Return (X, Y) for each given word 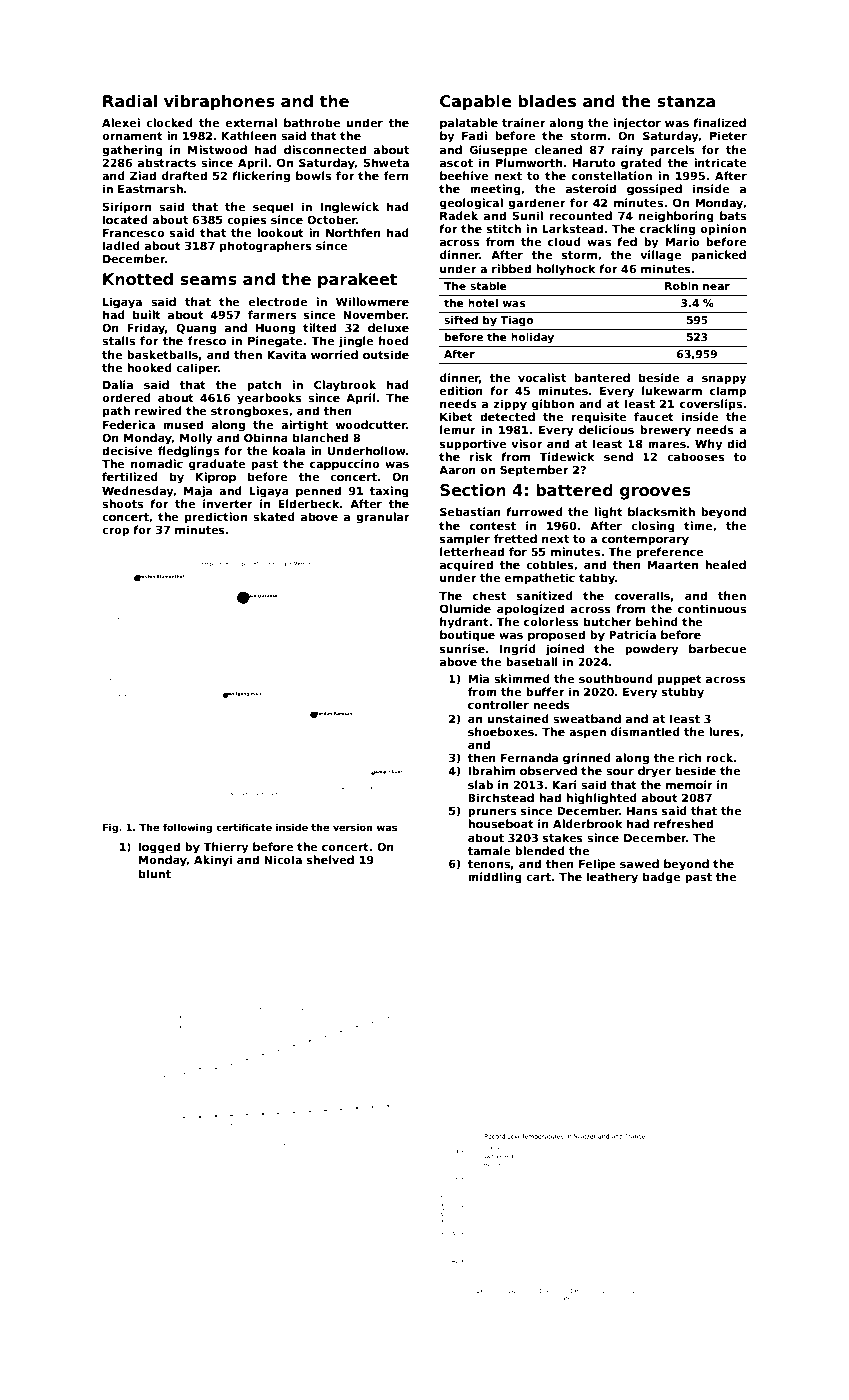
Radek (459, 215)
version (352, 827)
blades (547, 101)
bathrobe (312, 122)
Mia (478, 678)
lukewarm (672, 390)
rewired (158, 410)
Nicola (283, 859)
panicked (718, 256)
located (125, 219)
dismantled (645, 731)
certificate (244, 827)
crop (115, 532)
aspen (587, 734)
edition (461, 390)
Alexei (121, 122)
